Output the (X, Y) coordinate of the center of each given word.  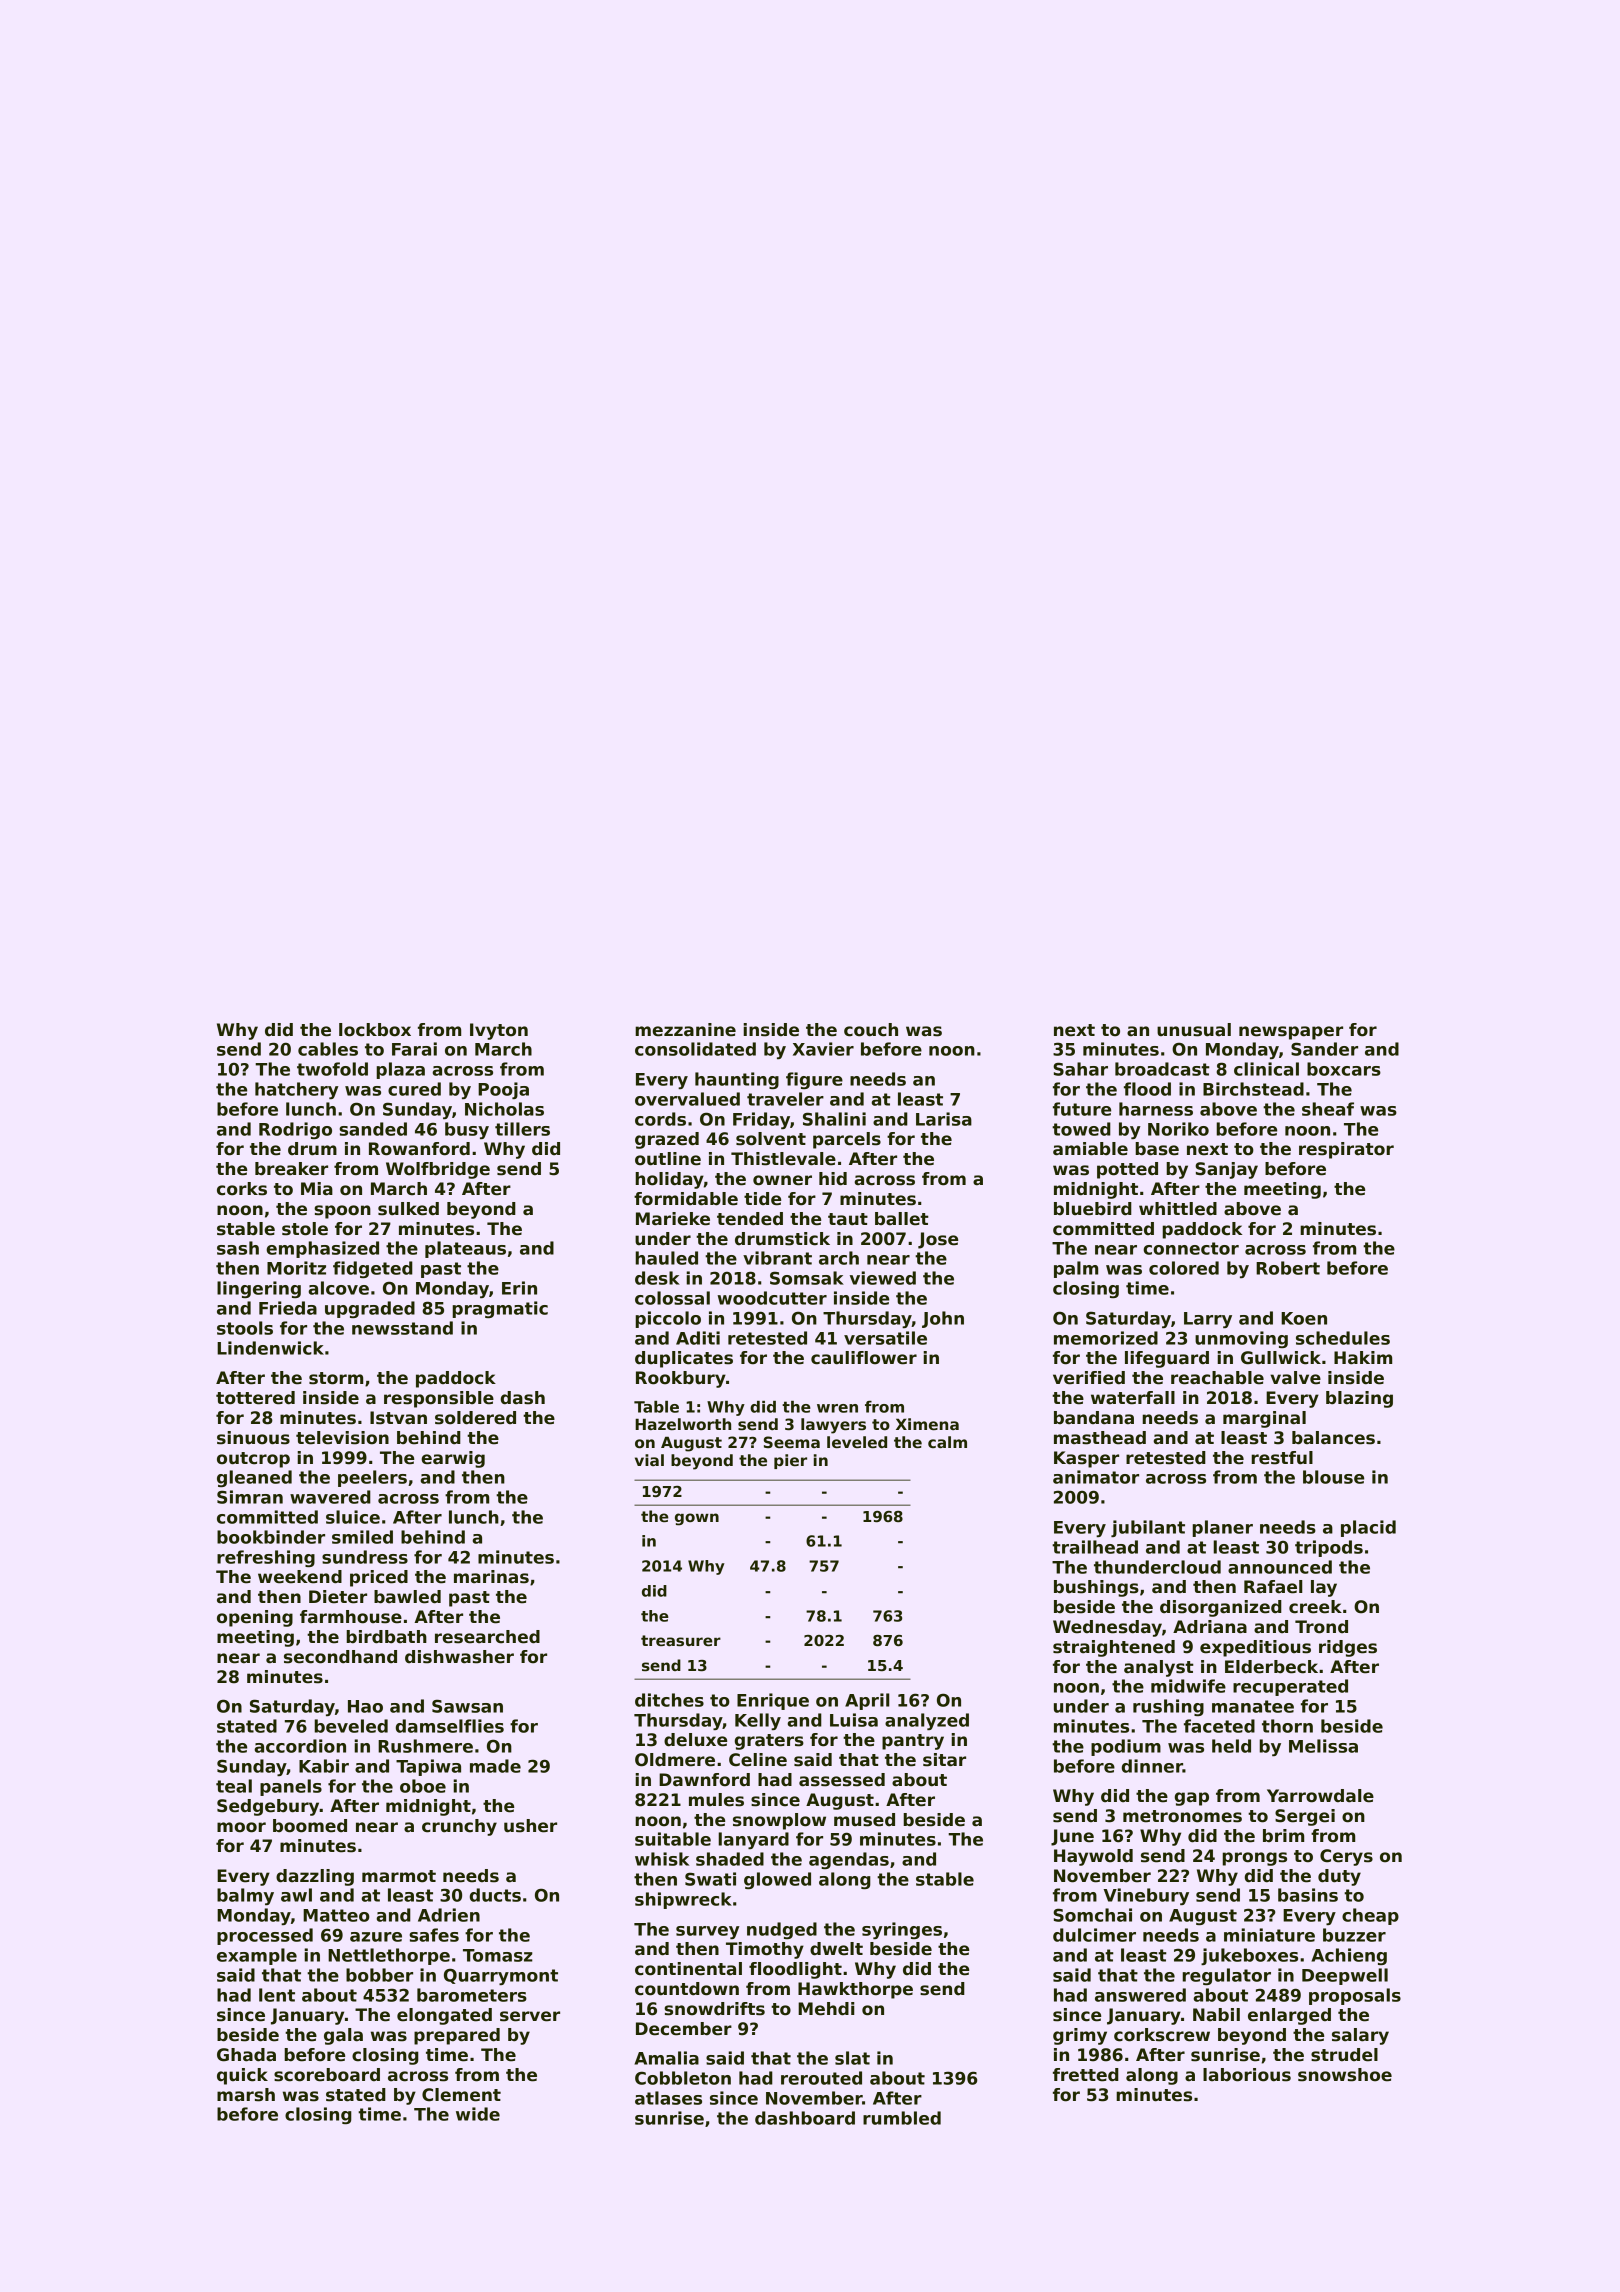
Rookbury (681, 1379)
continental (688, 1969)
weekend (300, 1577)
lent (277, 1995)
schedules (1343, 1338)
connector (1191, 1248)
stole (305, 1229)
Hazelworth (683, 1424)
